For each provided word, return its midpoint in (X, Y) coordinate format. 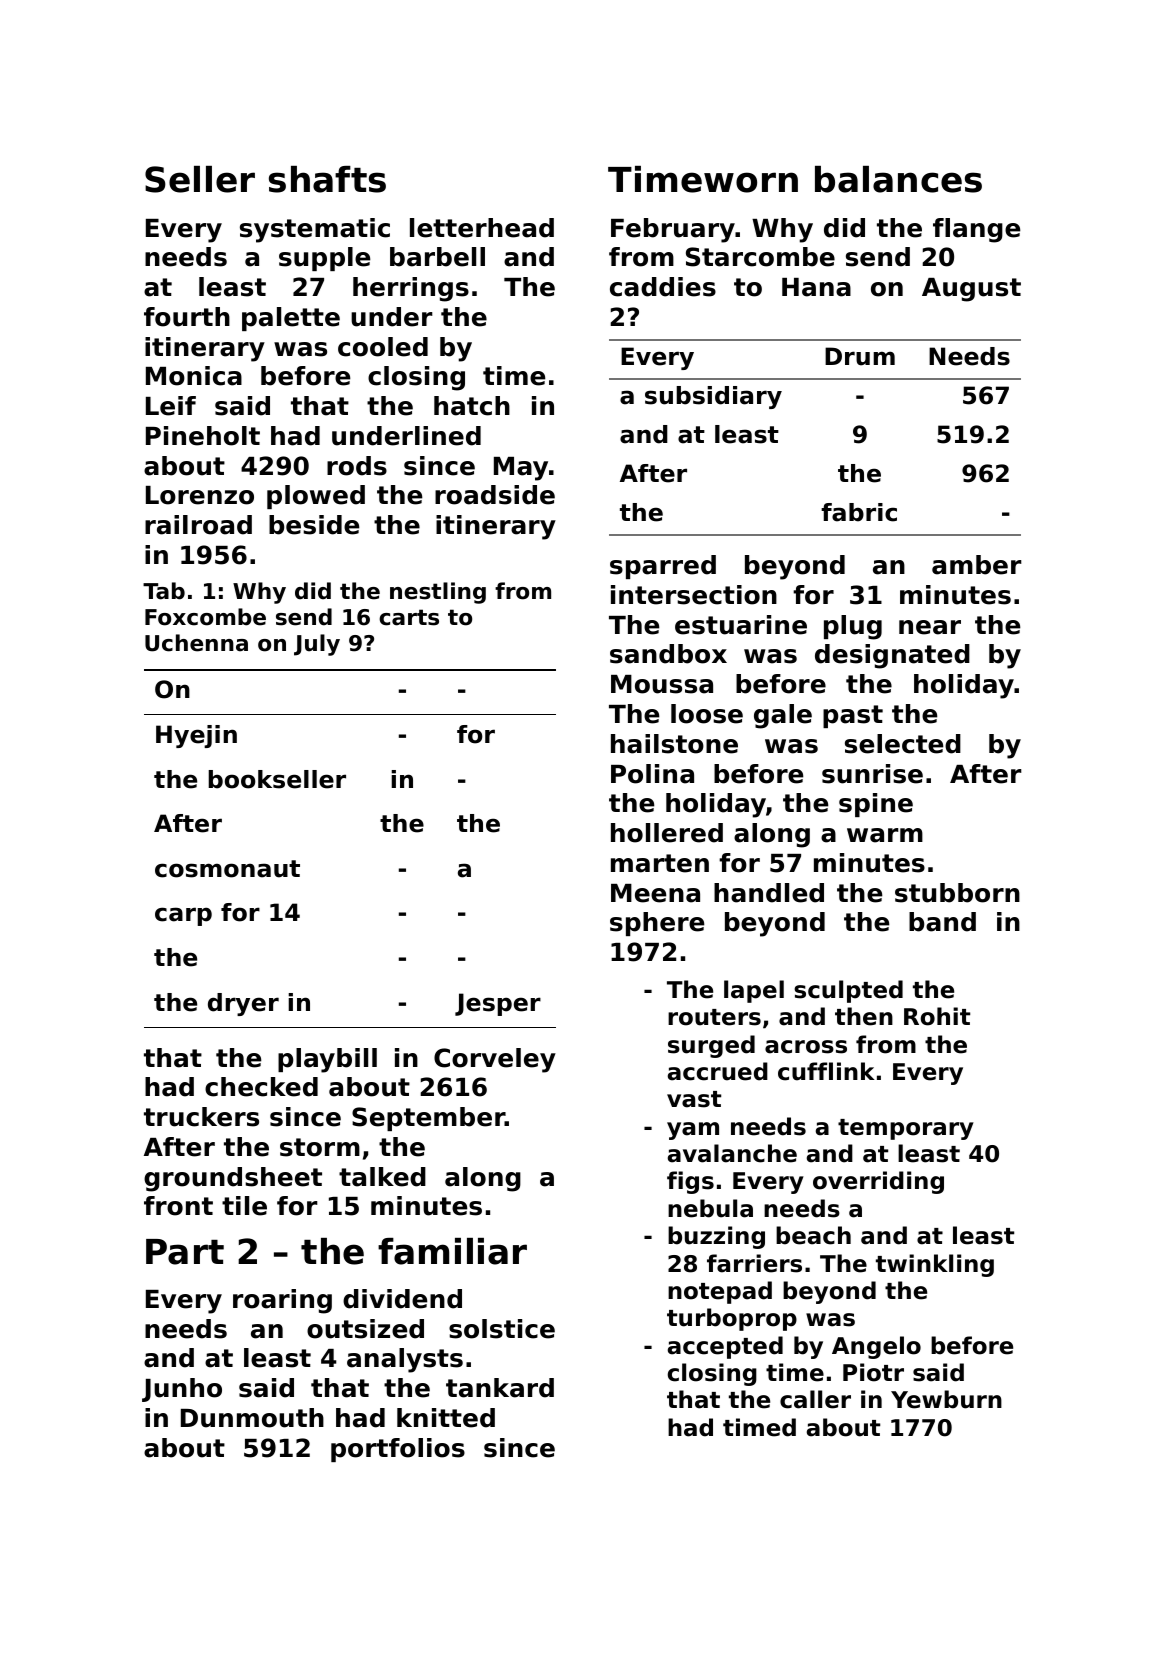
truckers (201, 1117)
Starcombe (760, 257)
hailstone (674, 744)
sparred (663, 567)
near (930, 627)
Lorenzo (200, 495)
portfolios (398, 1450)
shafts (327, 179)
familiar (452, 1251)
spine (876, 805)
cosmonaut (227, 869)
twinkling (935, 1265)
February (673, 230)
